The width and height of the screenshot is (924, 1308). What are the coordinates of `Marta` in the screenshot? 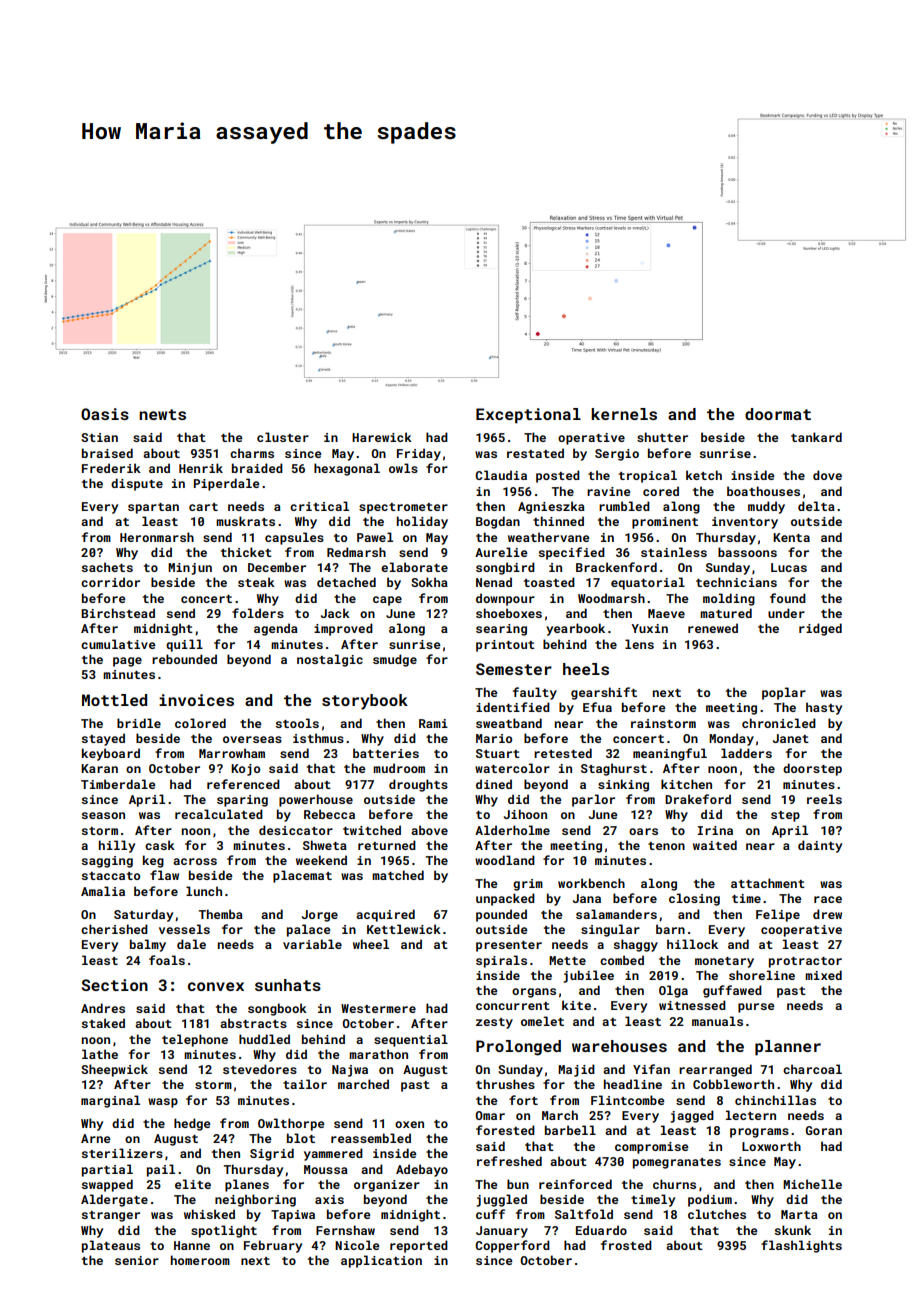 It's located at (799, 1214).
